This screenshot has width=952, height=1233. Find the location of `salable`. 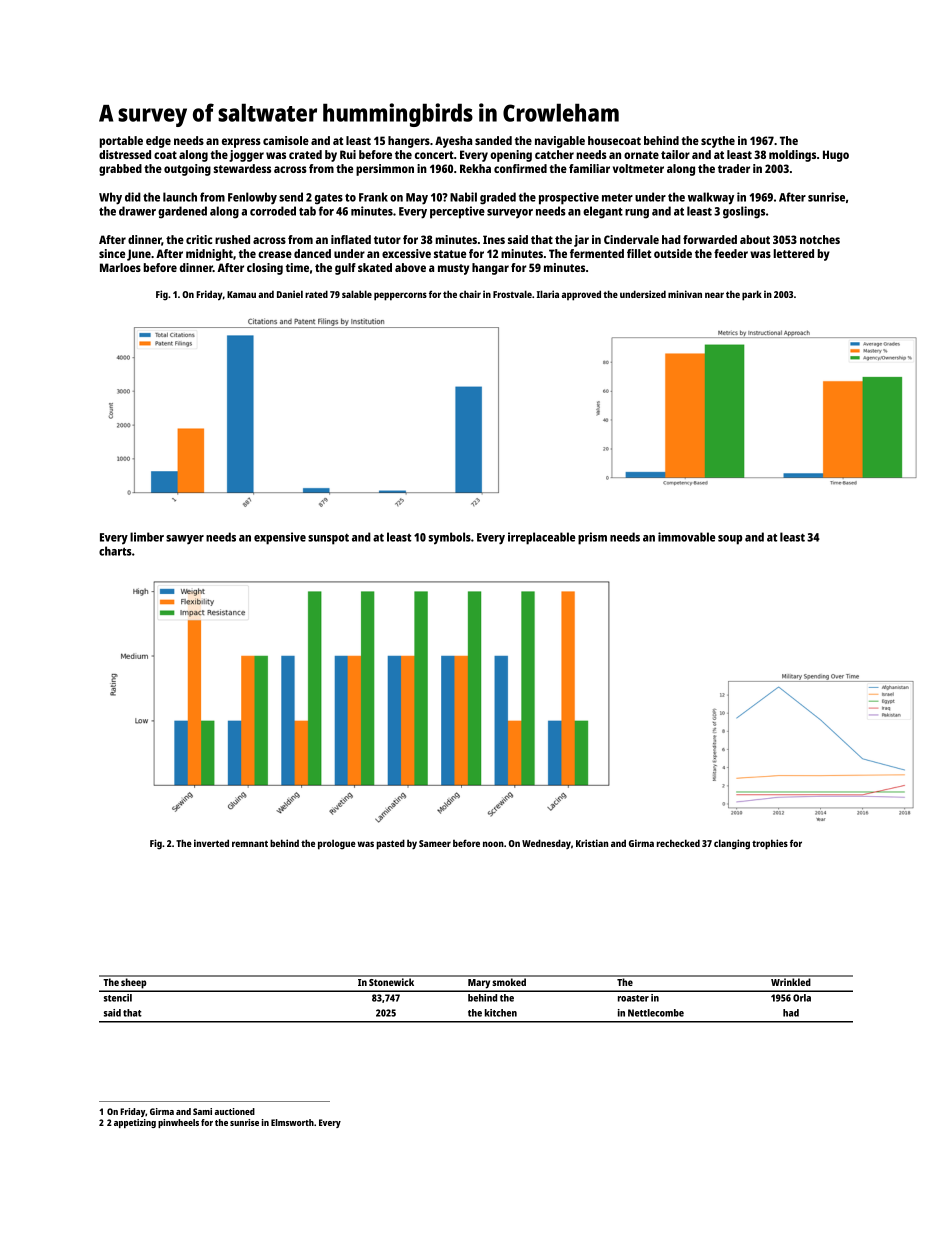

salable is located at coordinates (357, 294).
